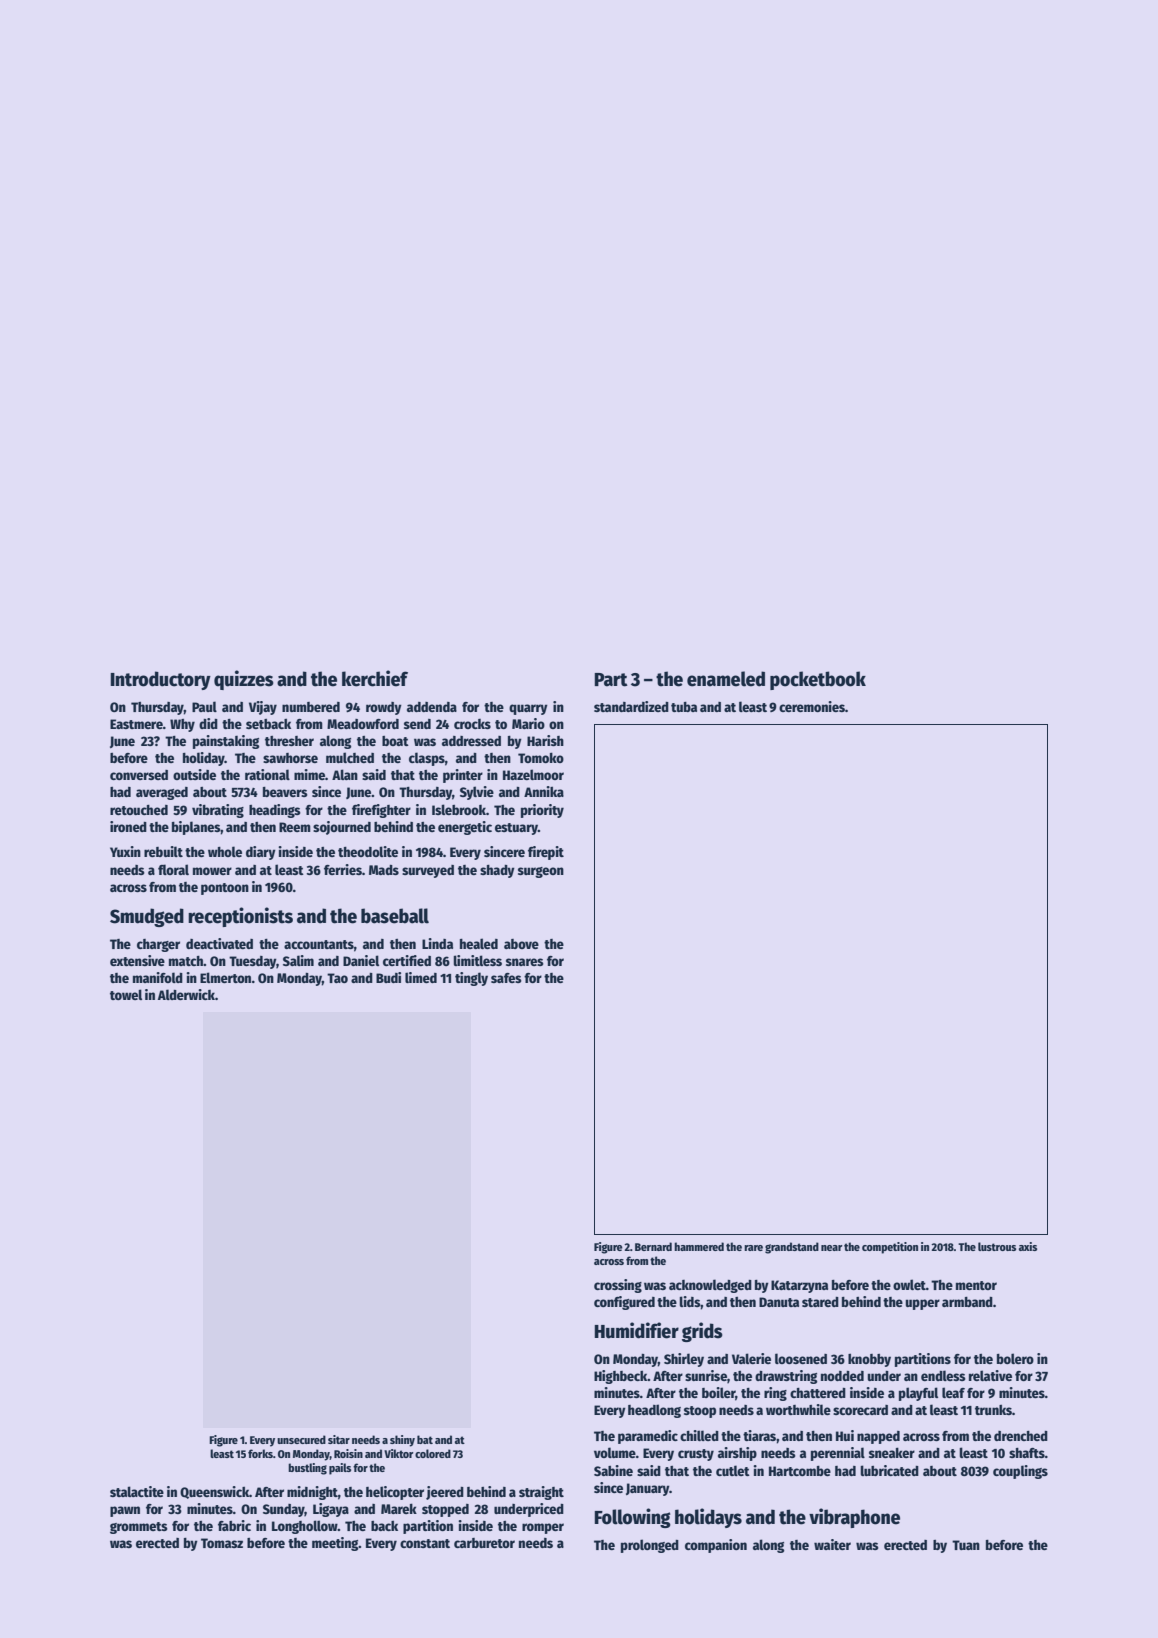 The width and height of the screenshot is (1158, 1638). Describe the element at coordinates (222, 1543) in the screenshot. I see `Tomasz` at that location.
